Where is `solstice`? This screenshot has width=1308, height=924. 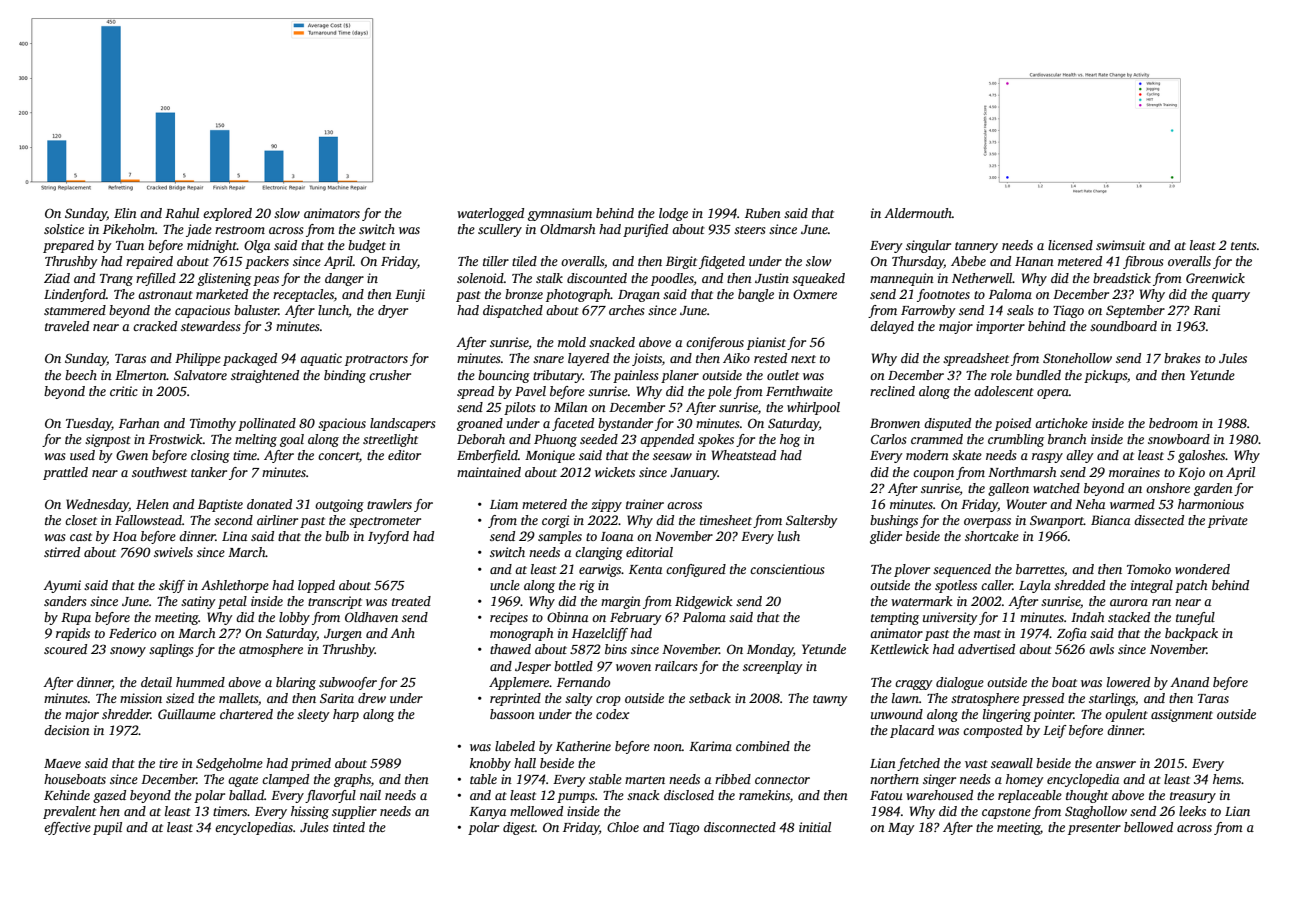
solstice is located at coordinates (64, 229).
